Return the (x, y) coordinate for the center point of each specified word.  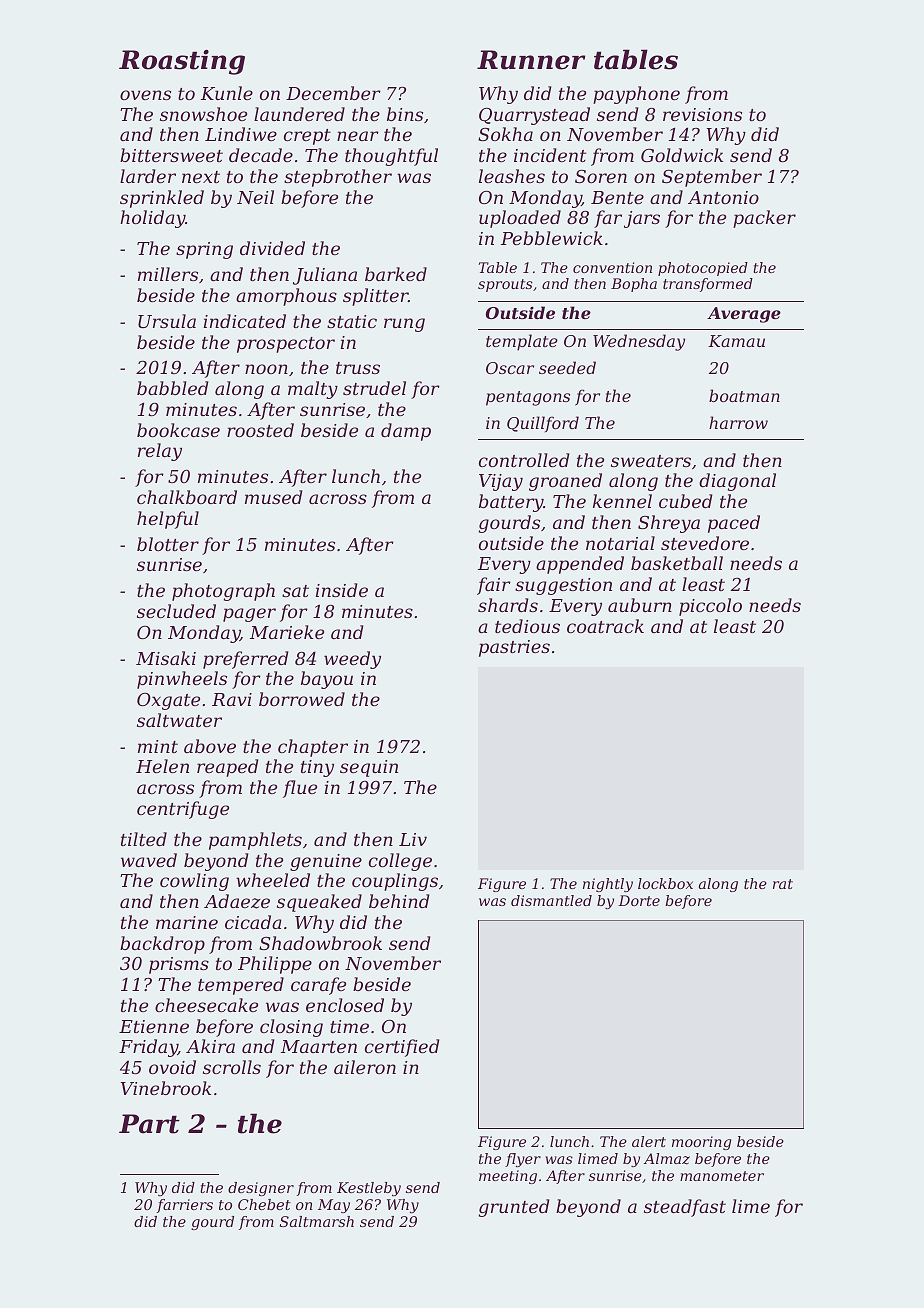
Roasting (182, 62)
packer (764, 219)
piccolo (710, 607)
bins (405, 114)
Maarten (319, 1046)
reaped (227, 768)
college (400, 862)
